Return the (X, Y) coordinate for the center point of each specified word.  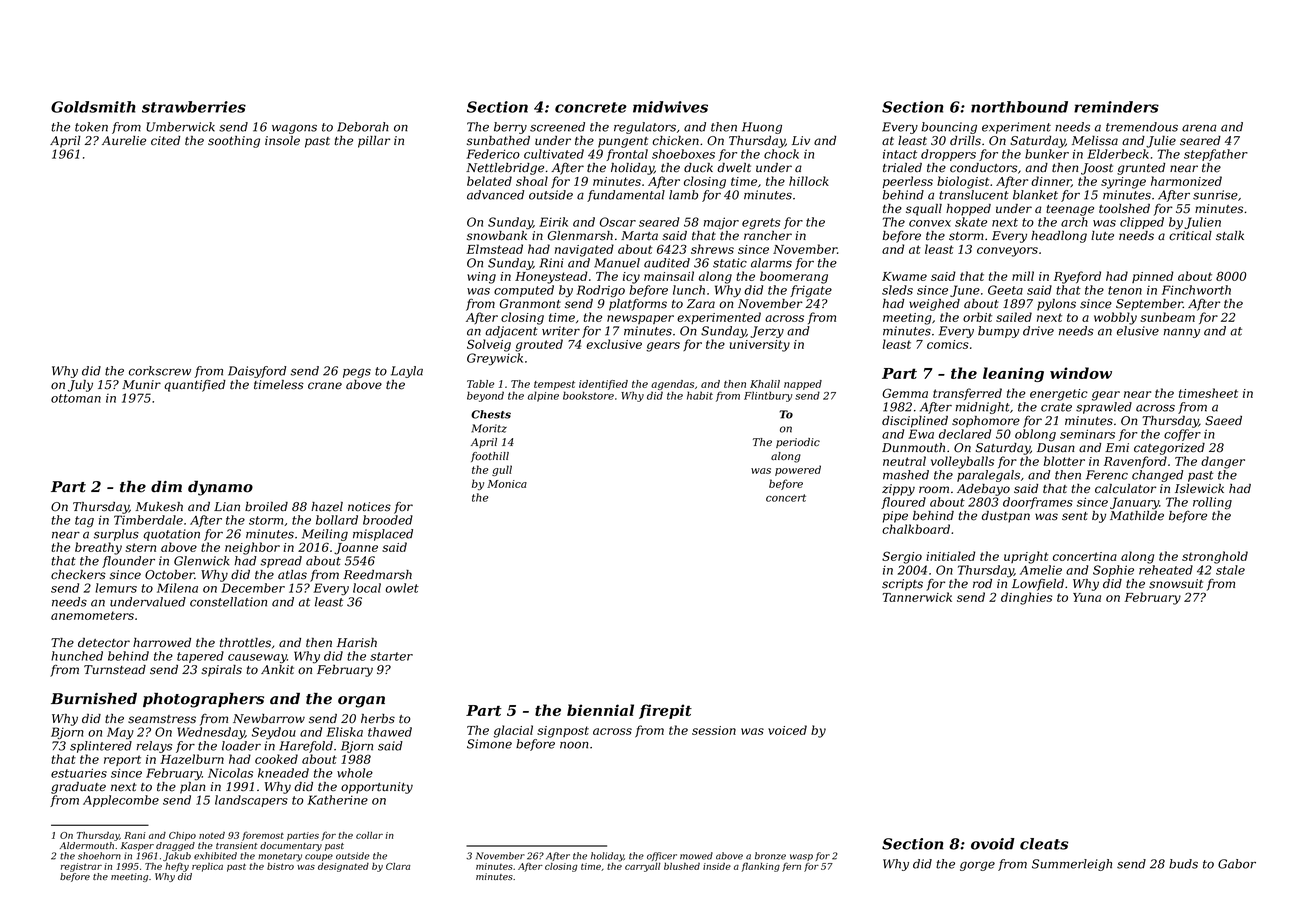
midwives (670, 107)
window (1081, 373)
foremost (263, 836)
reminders (1116, 107)
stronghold (1215, 557)
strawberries (194, 107)
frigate (811, 291)
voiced (787, 730)
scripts (902, 585)
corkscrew (160, 371)
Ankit (277, 669)
